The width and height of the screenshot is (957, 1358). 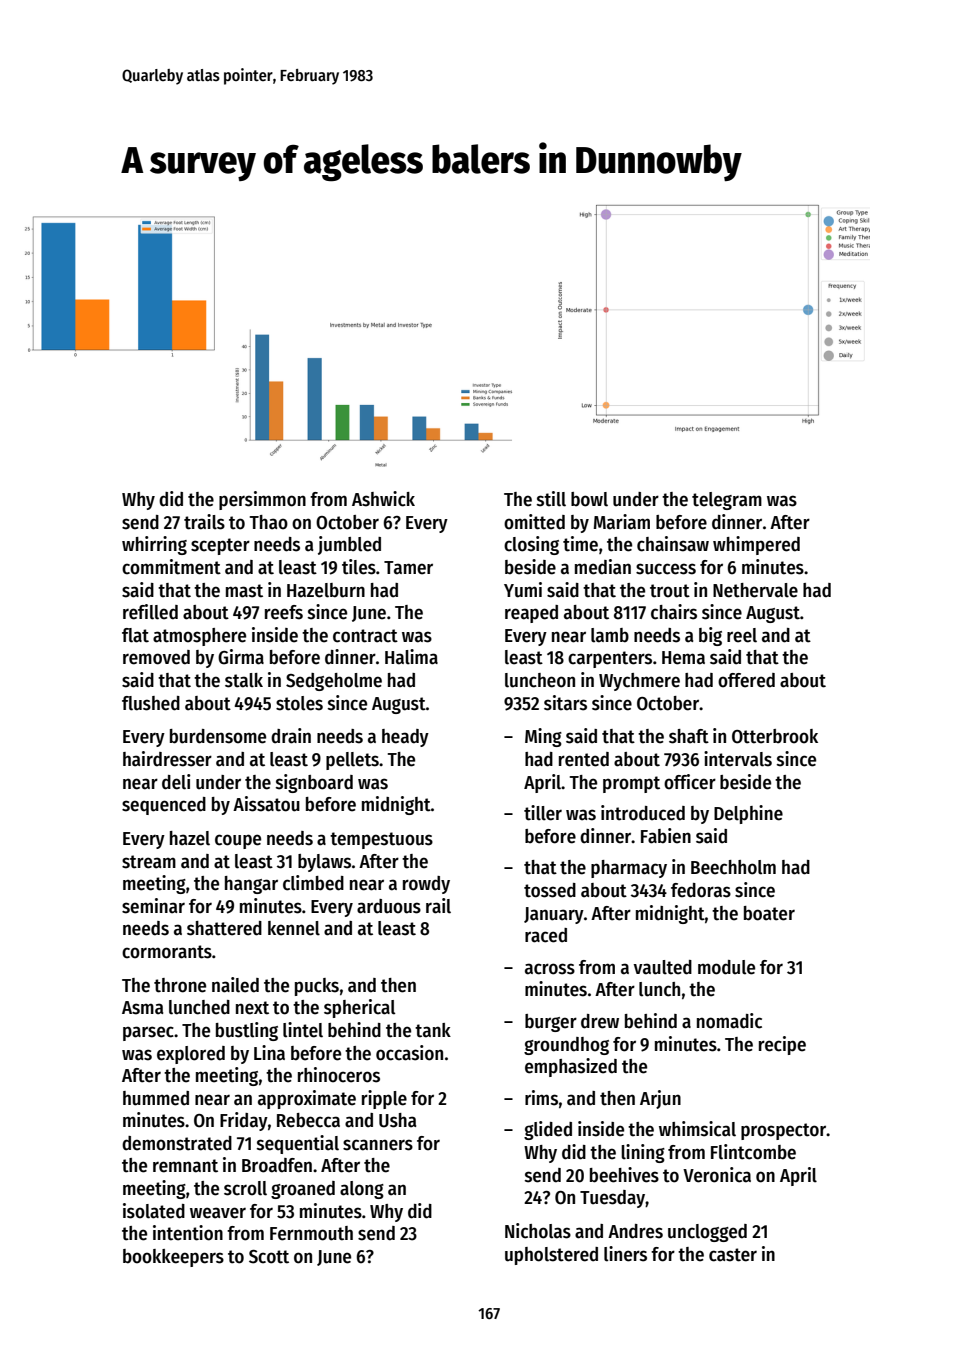 What do you see at coordinates (314, 783) in the screenshot?
I see `signboard` at bounding box center [314, 783].
